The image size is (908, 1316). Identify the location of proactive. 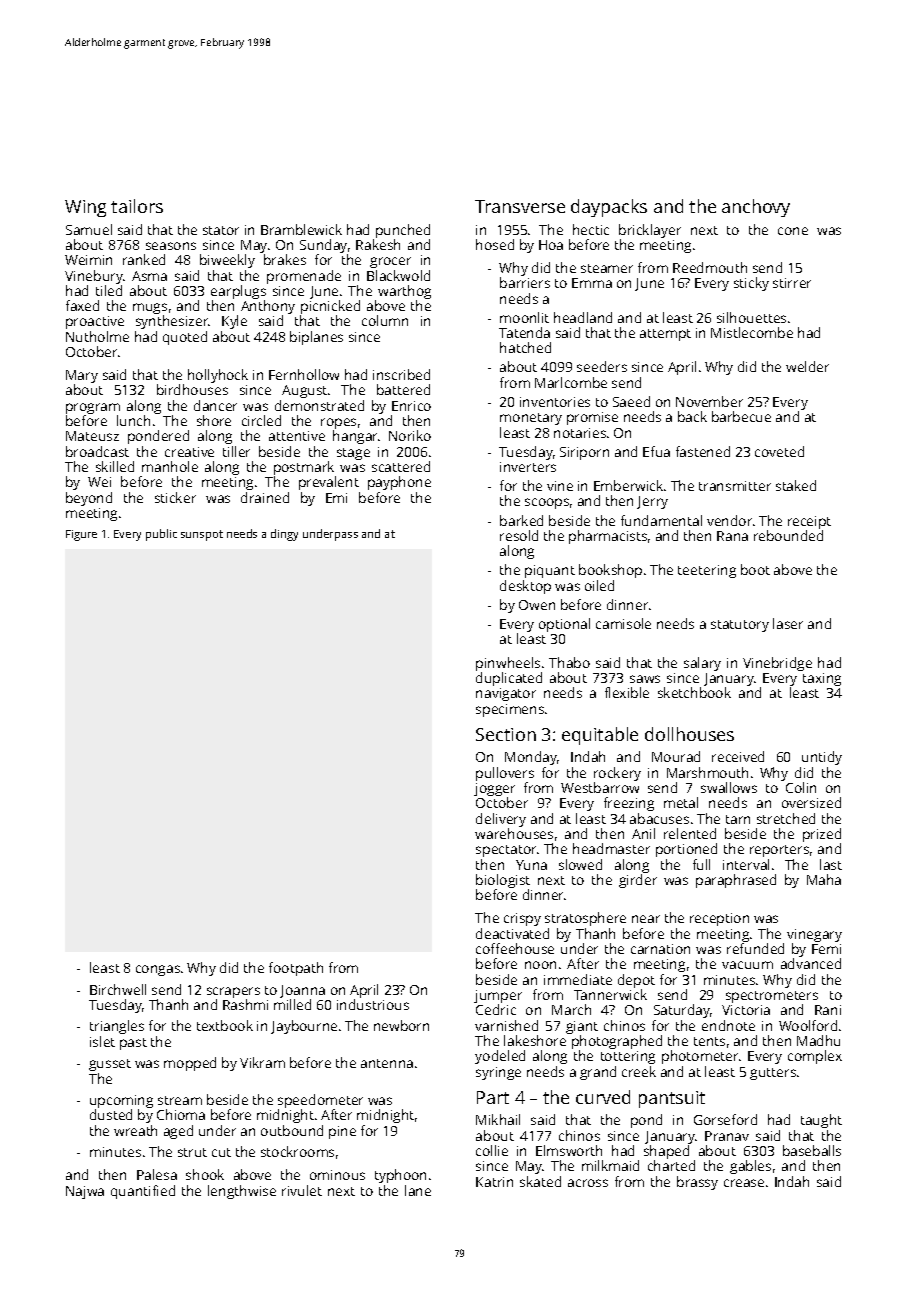
(95, 322).
